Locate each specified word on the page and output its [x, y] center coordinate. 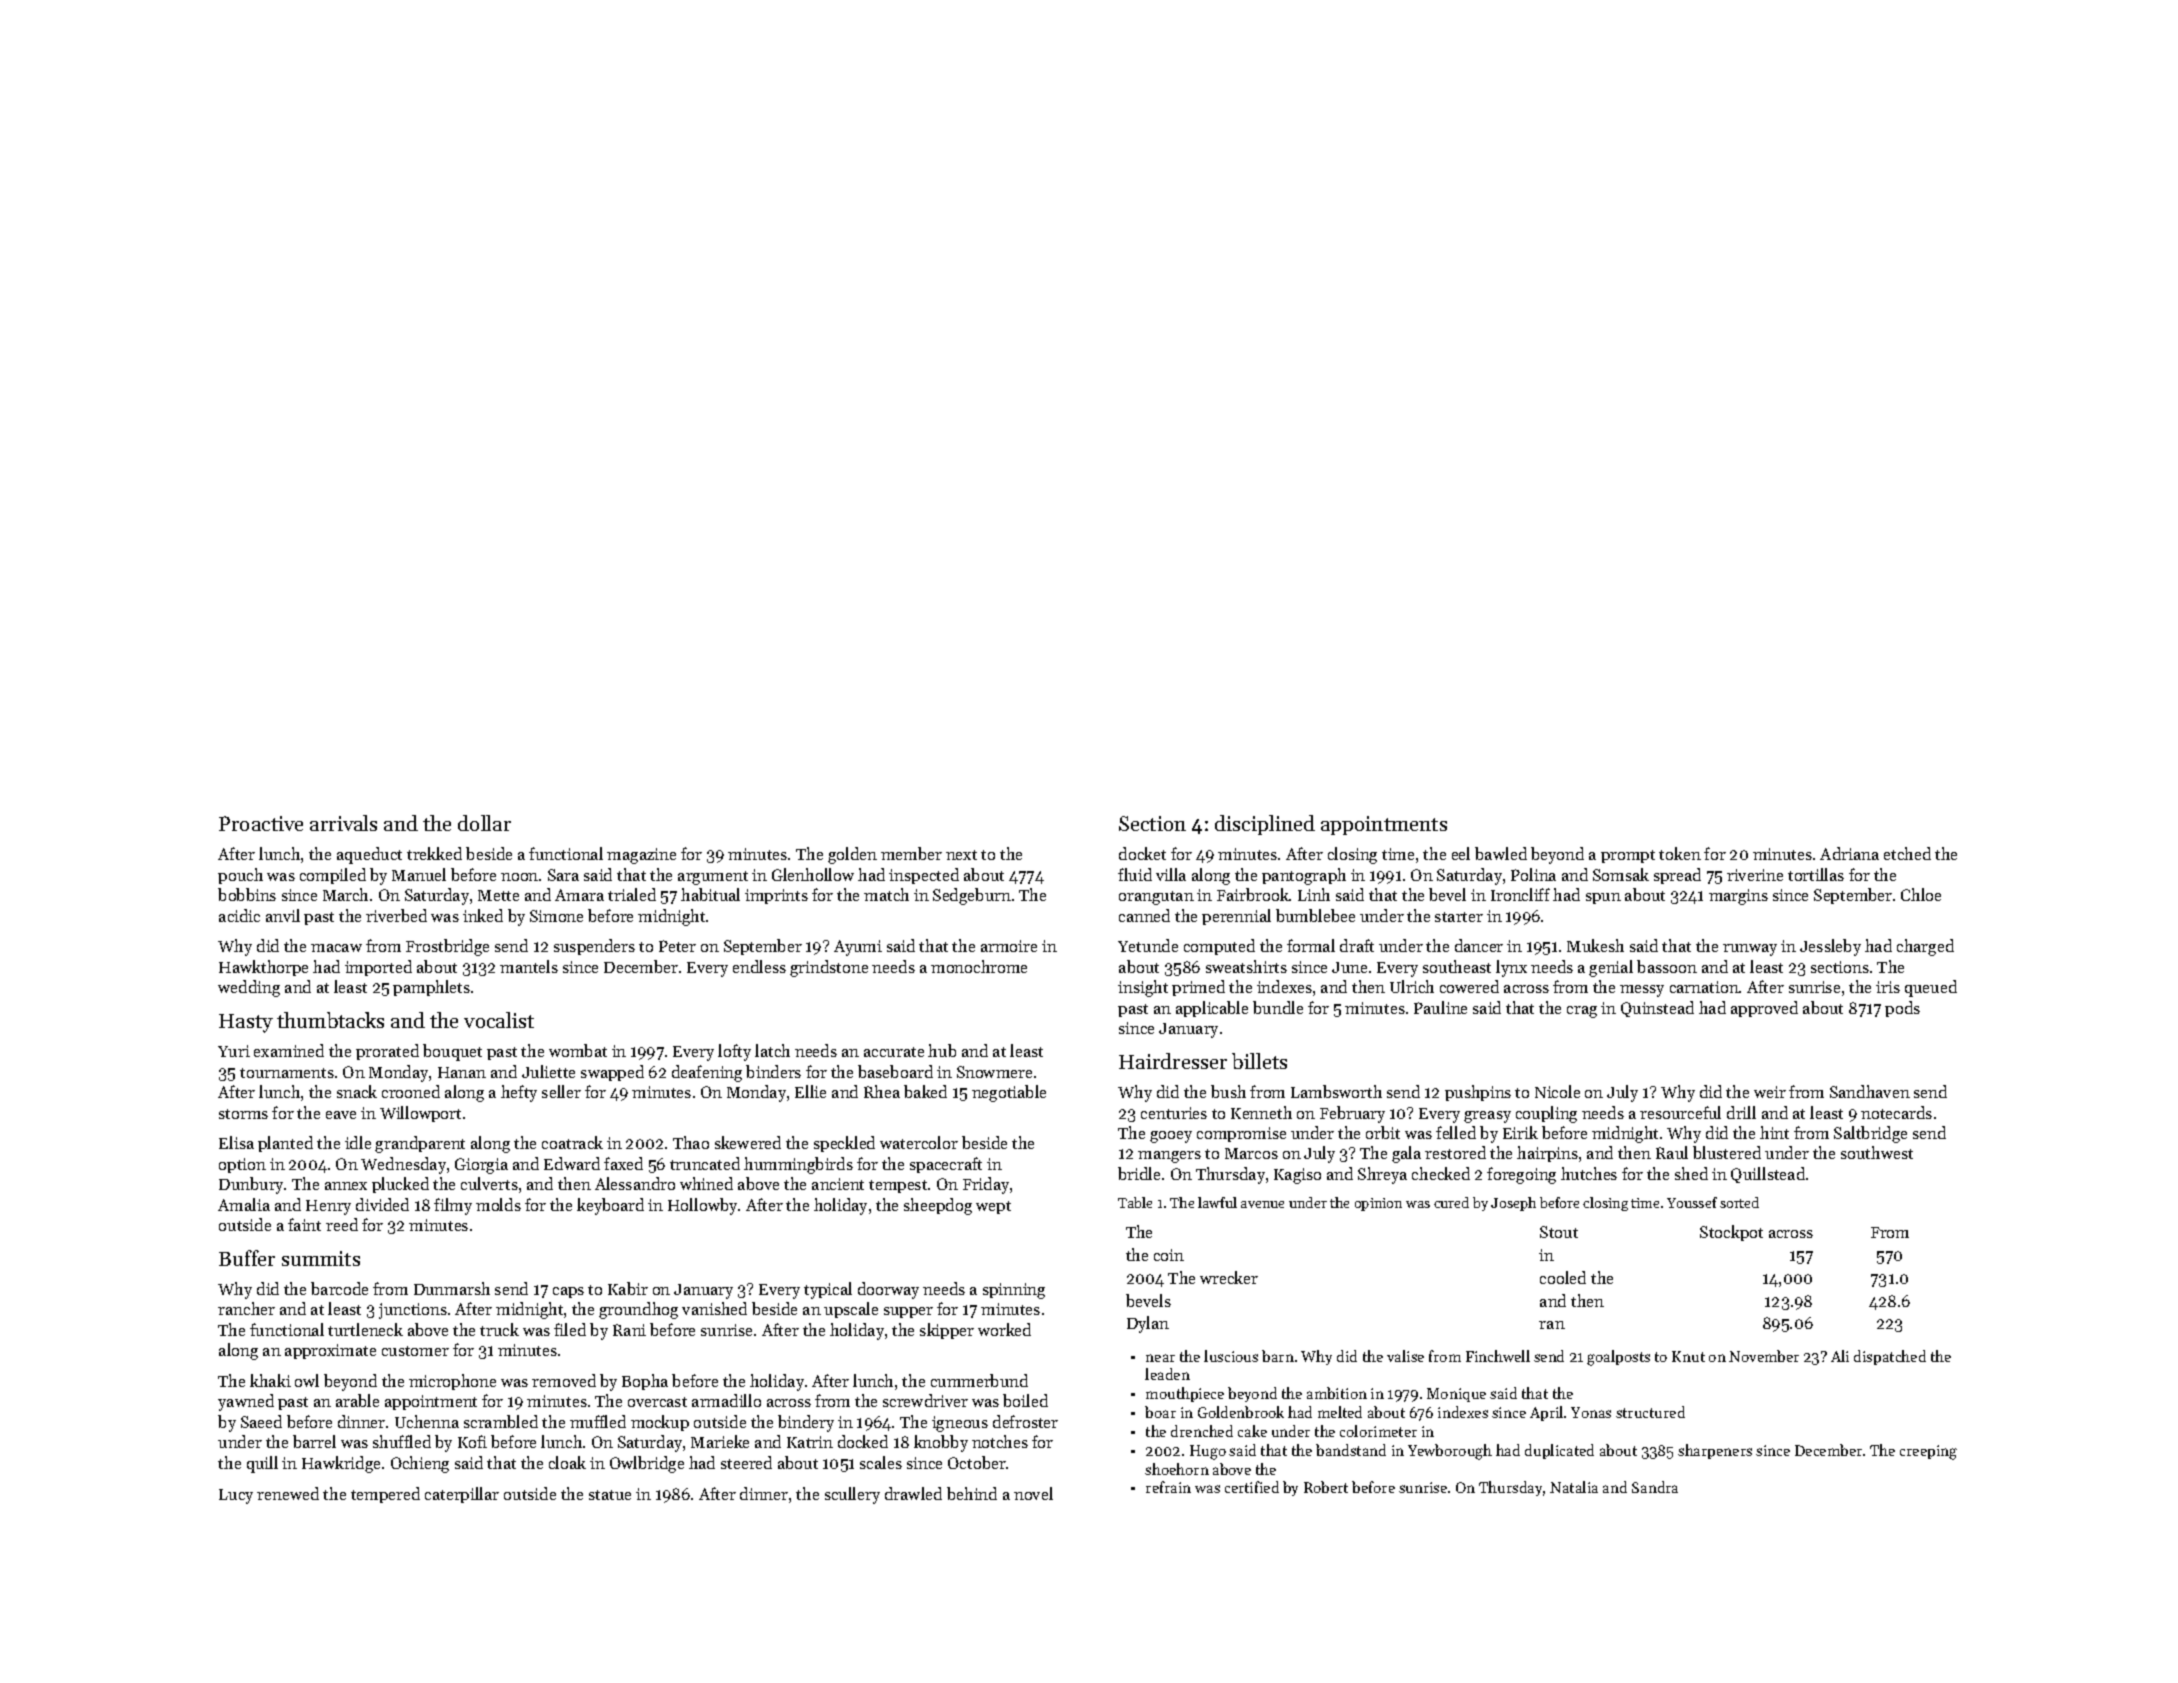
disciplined [1265, 825]
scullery [852, 1495]
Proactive [261, 823]
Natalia [1574, 1487]
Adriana [1849, 853]
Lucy [236, 1496]
